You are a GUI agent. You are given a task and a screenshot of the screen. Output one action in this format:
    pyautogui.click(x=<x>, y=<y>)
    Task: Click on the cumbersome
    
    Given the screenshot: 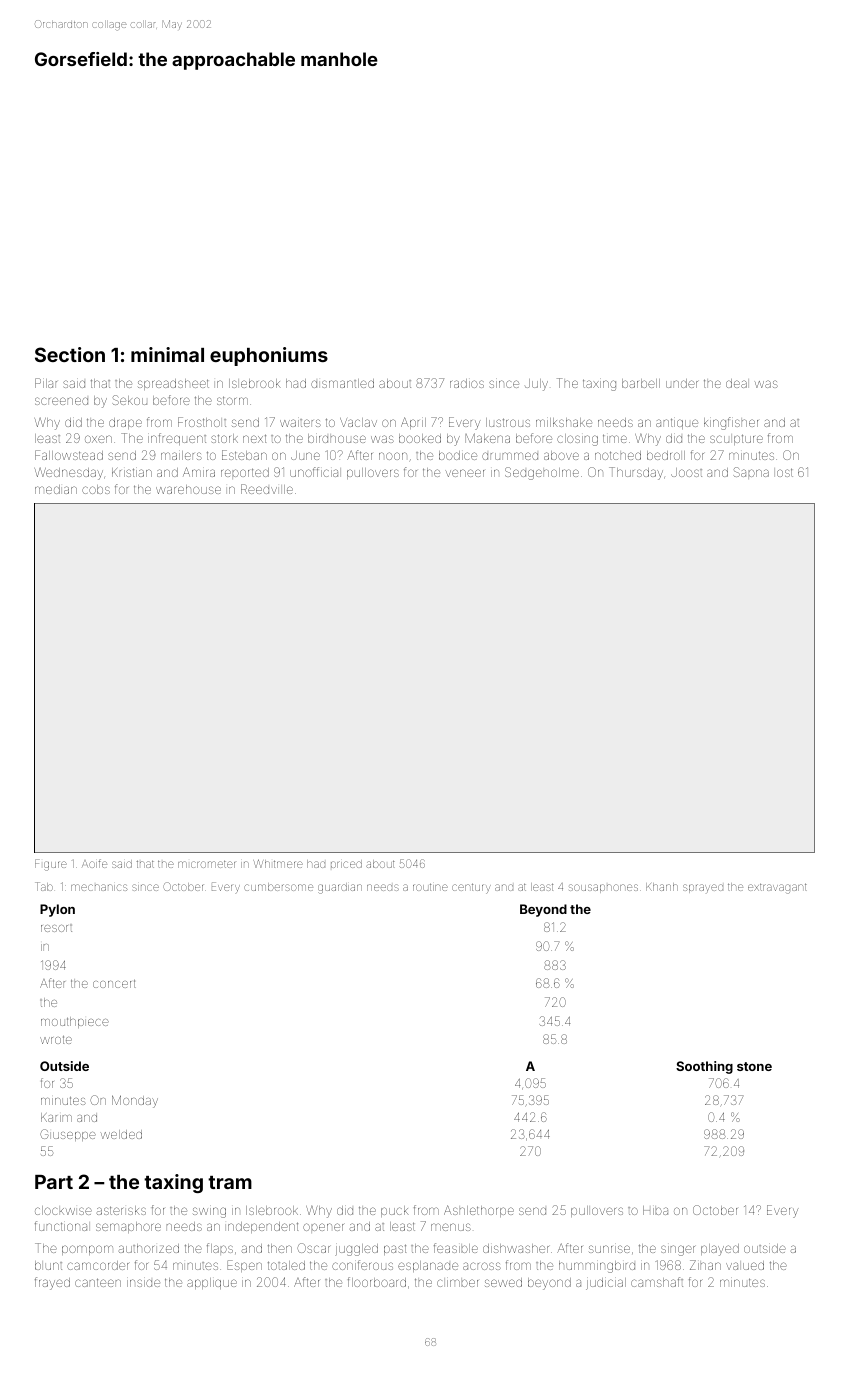 What is the action you would take?
    pyautogui.click(x=278, y=887)
